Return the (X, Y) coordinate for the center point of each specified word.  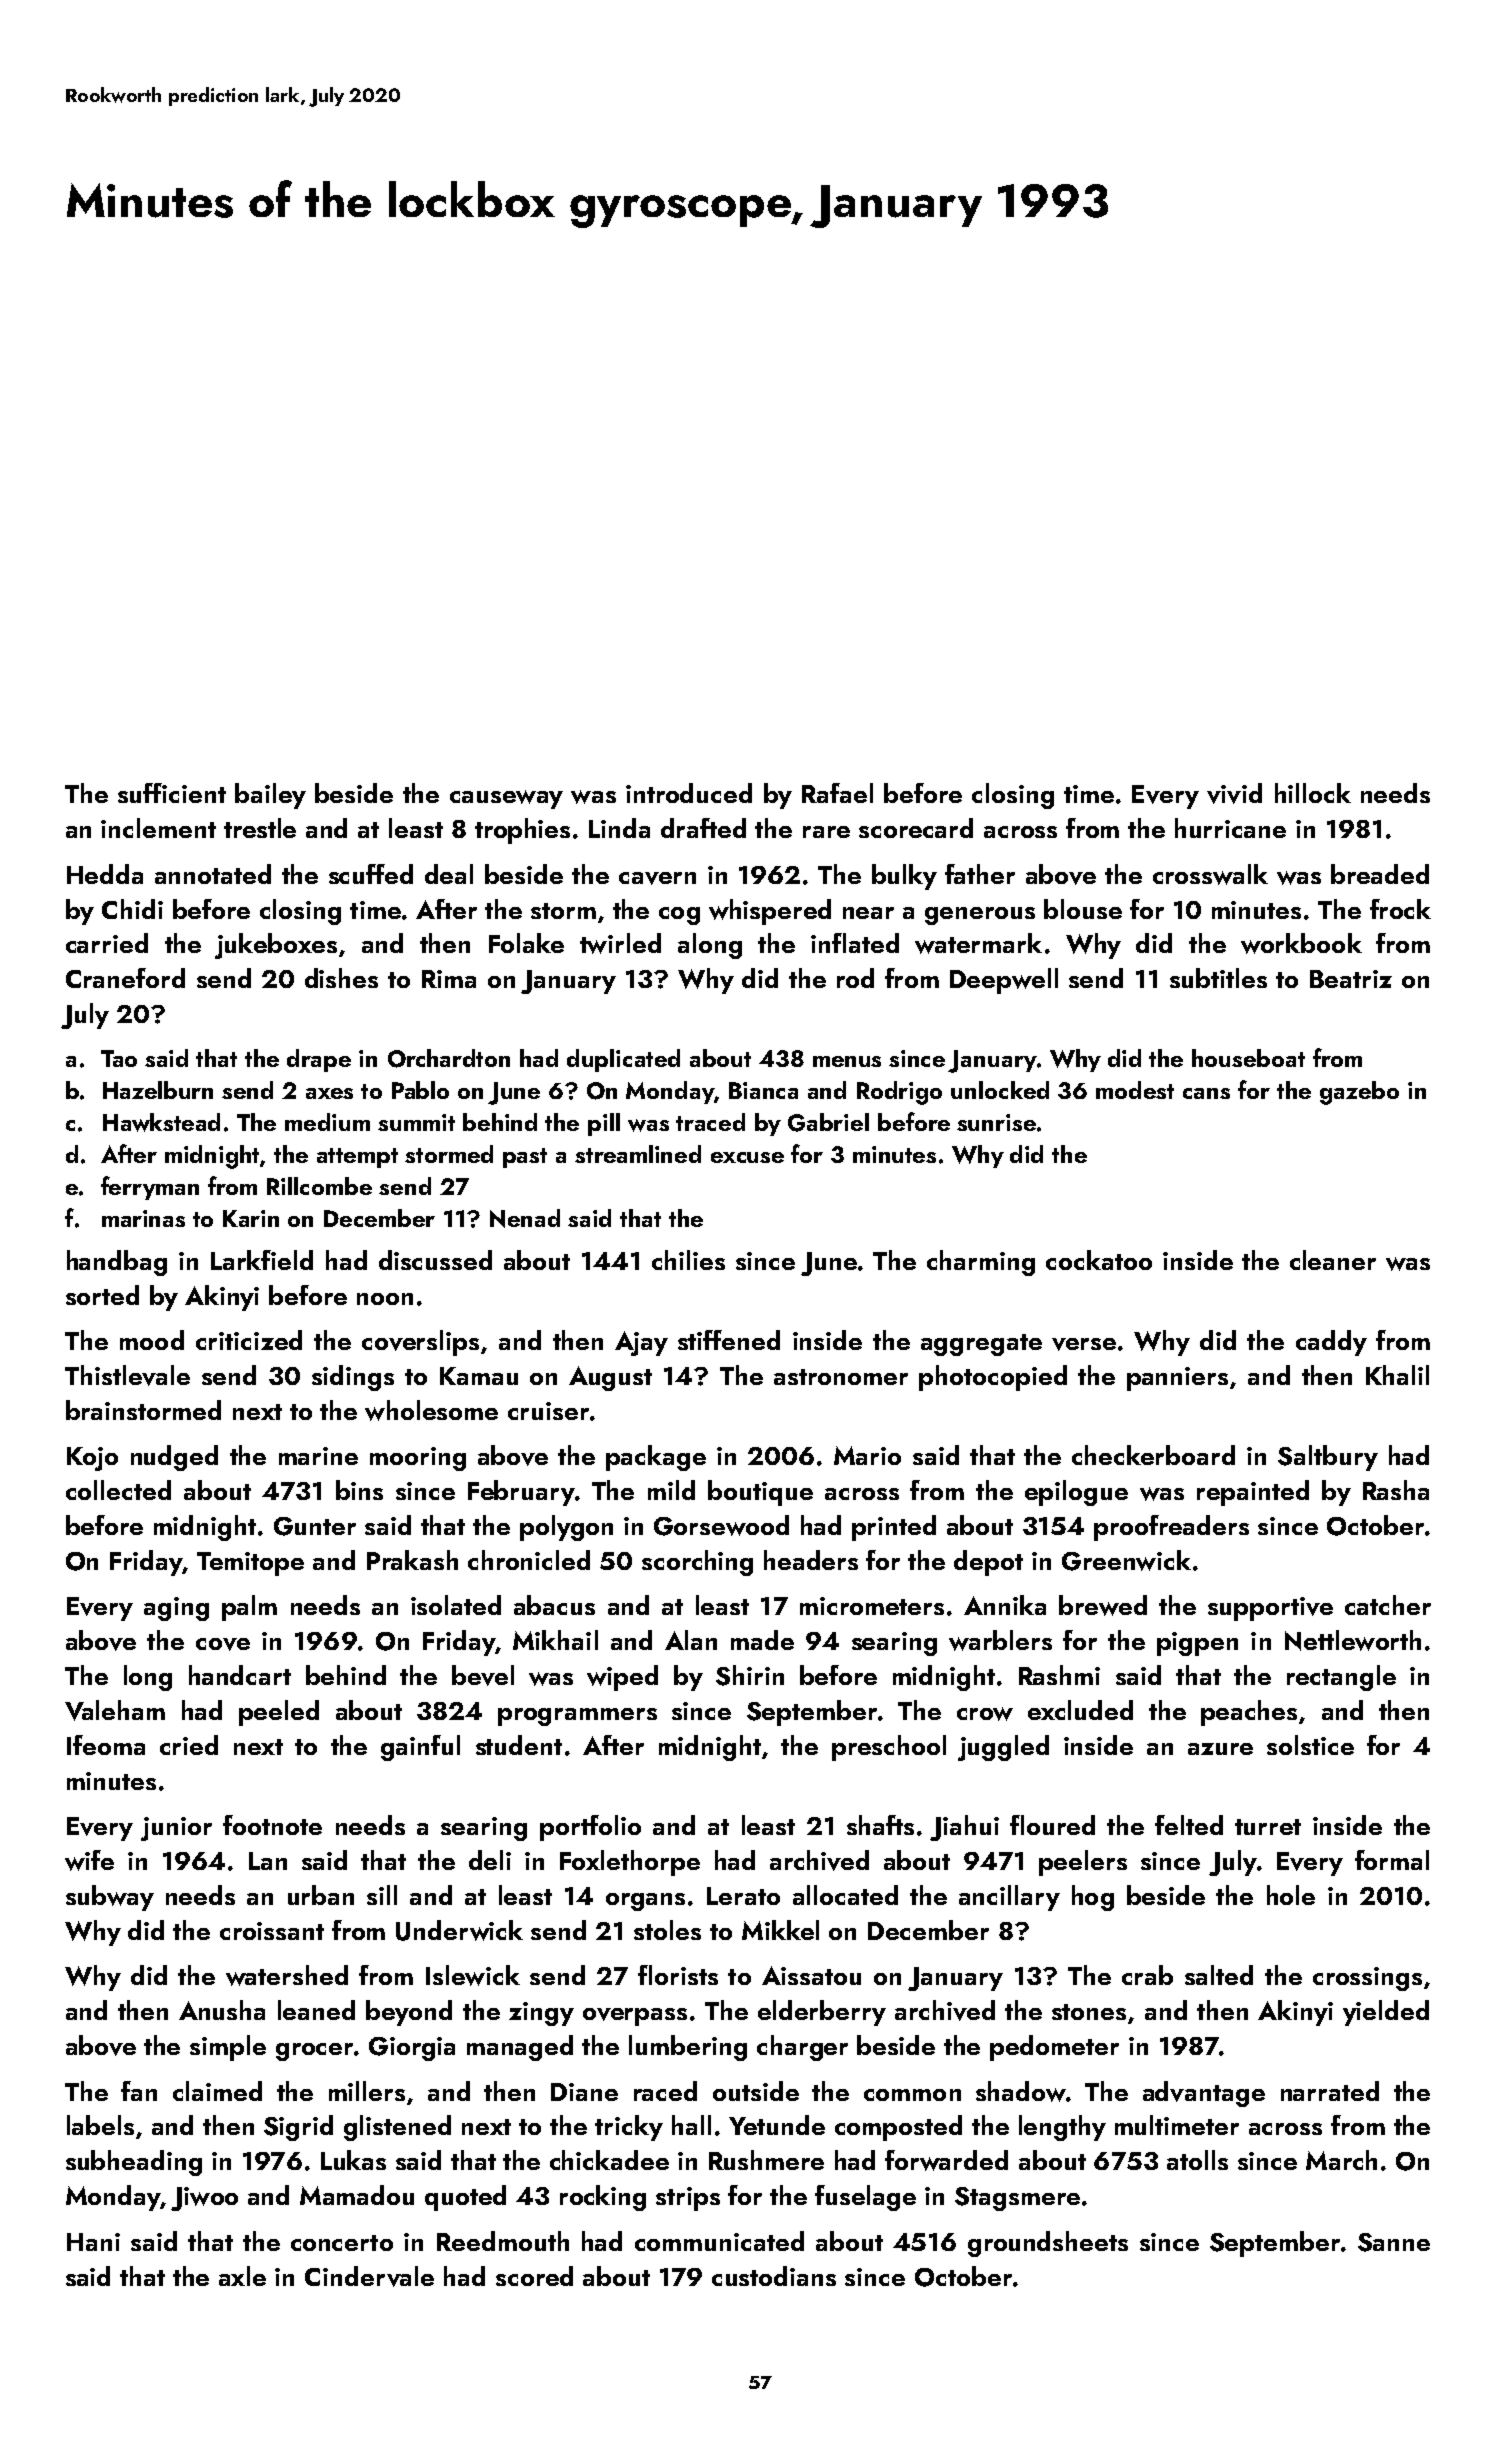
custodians (774, 2276)
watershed (287, 1975)
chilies (688, 1260)
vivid (1234, 793)
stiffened (729, 1340)
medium (327, 1122)
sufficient (172, 793)
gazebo (1359, 1093)
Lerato (743, 1896)
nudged (174, 1458)
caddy (1331, 1343)
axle (242, 2276)
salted (1219, 1975)
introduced (689, 793)
